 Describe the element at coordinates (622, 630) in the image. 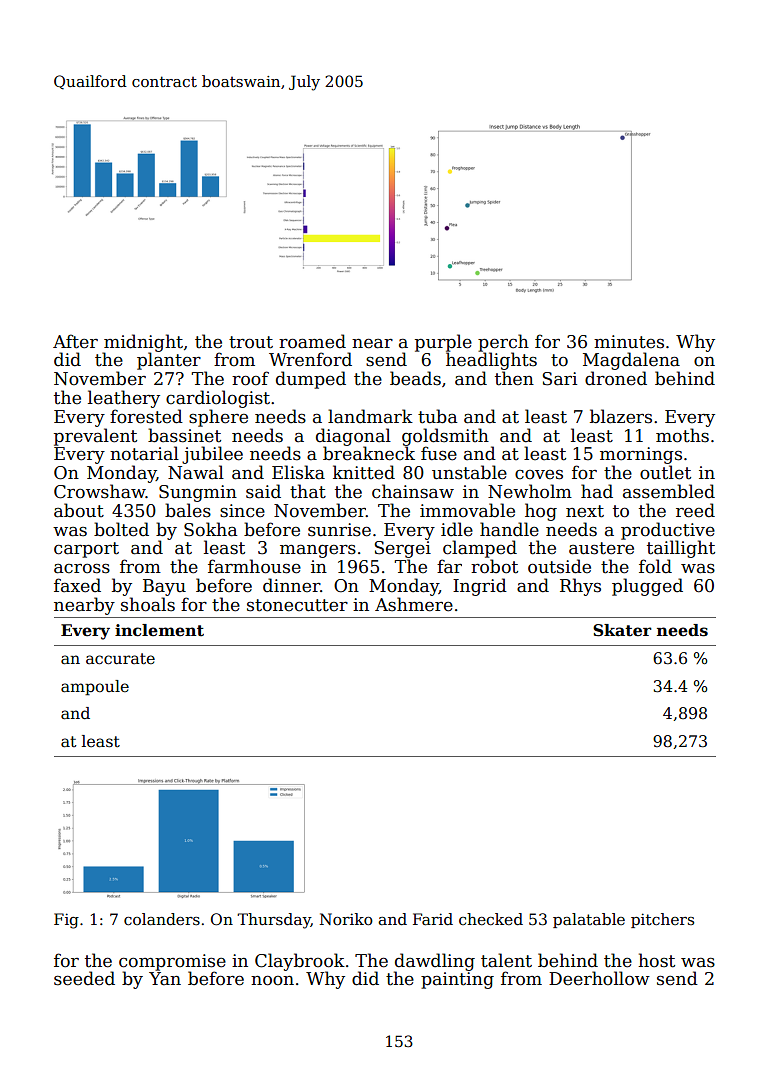

I see `Skater` at that location.
